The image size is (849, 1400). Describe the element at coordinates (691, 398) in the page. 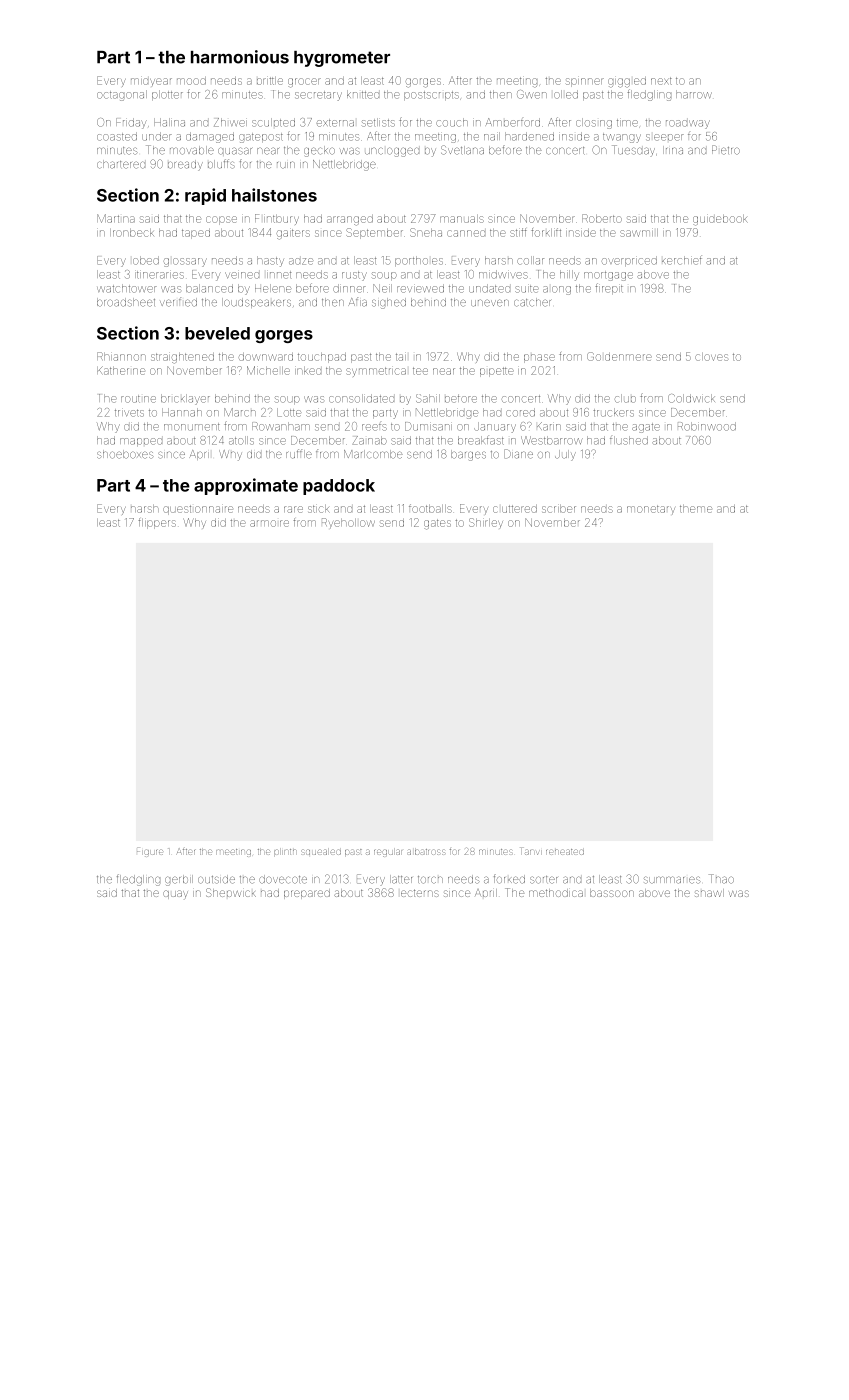

I see `Coldwick` at that location.
